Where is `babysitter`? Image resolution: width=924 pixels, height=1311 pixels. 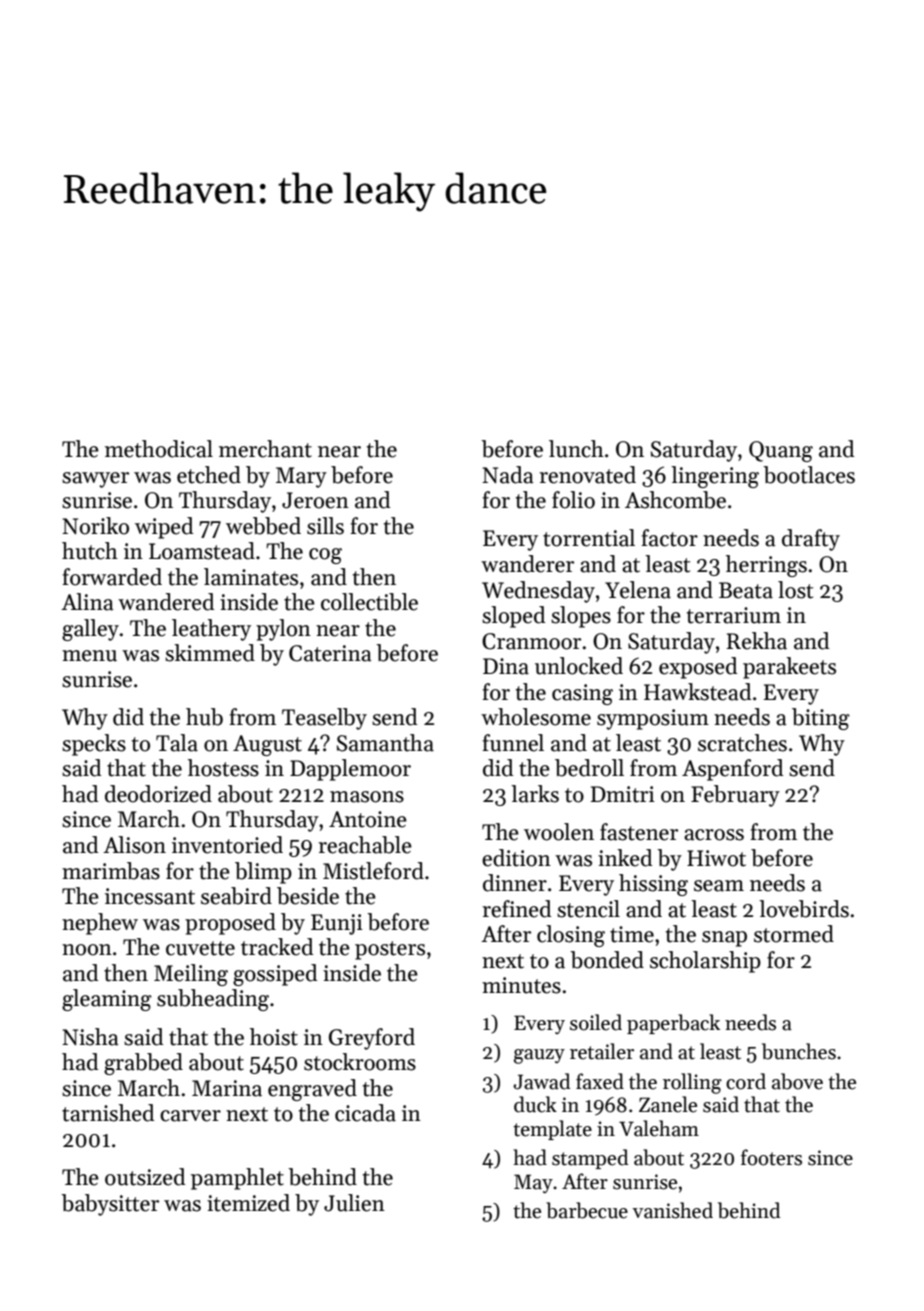 babysitter is located at coordinates (110, 1205).
